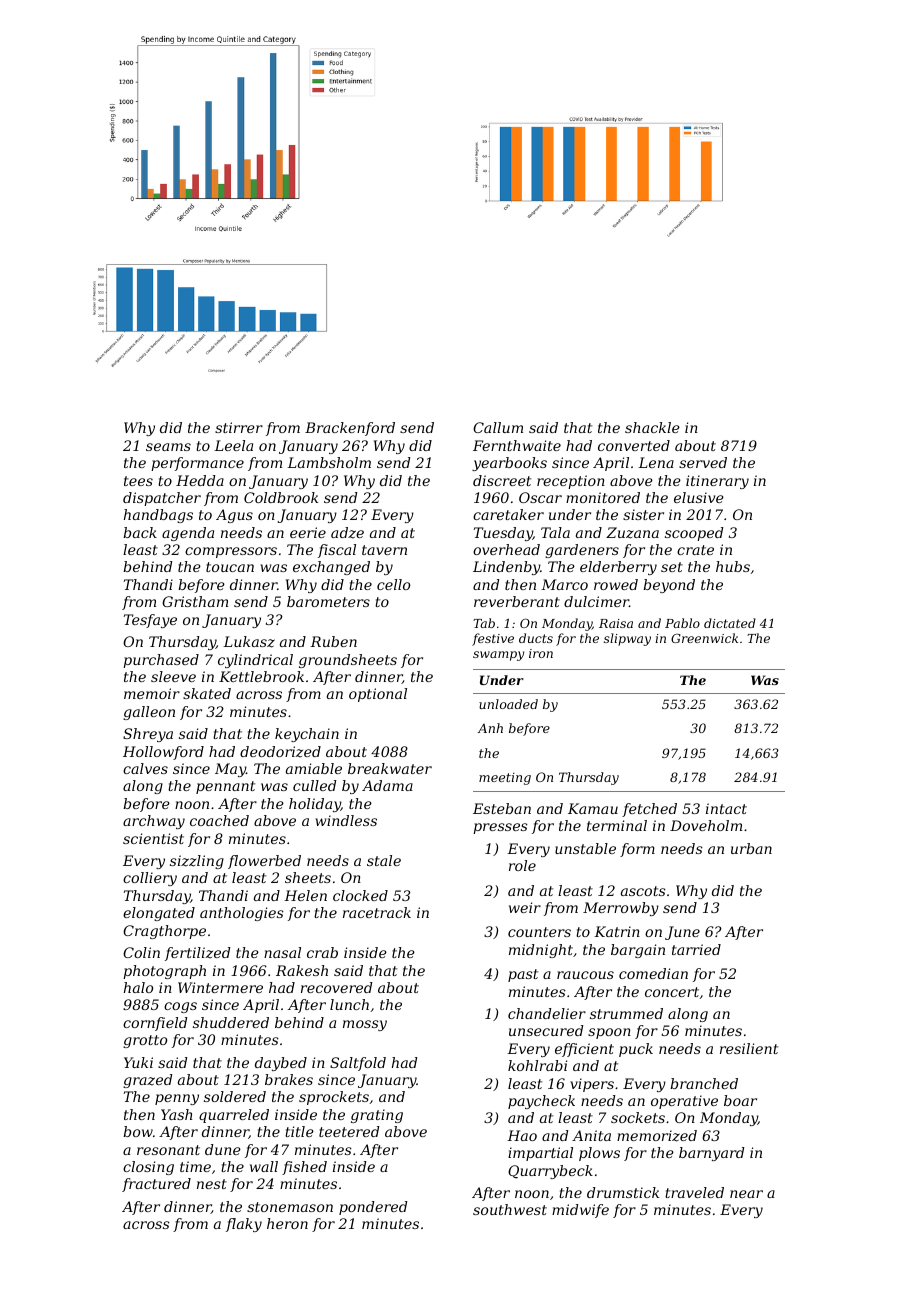 This screenshot has width=908, height=1316. I want to click on past, so click(523, 975).
